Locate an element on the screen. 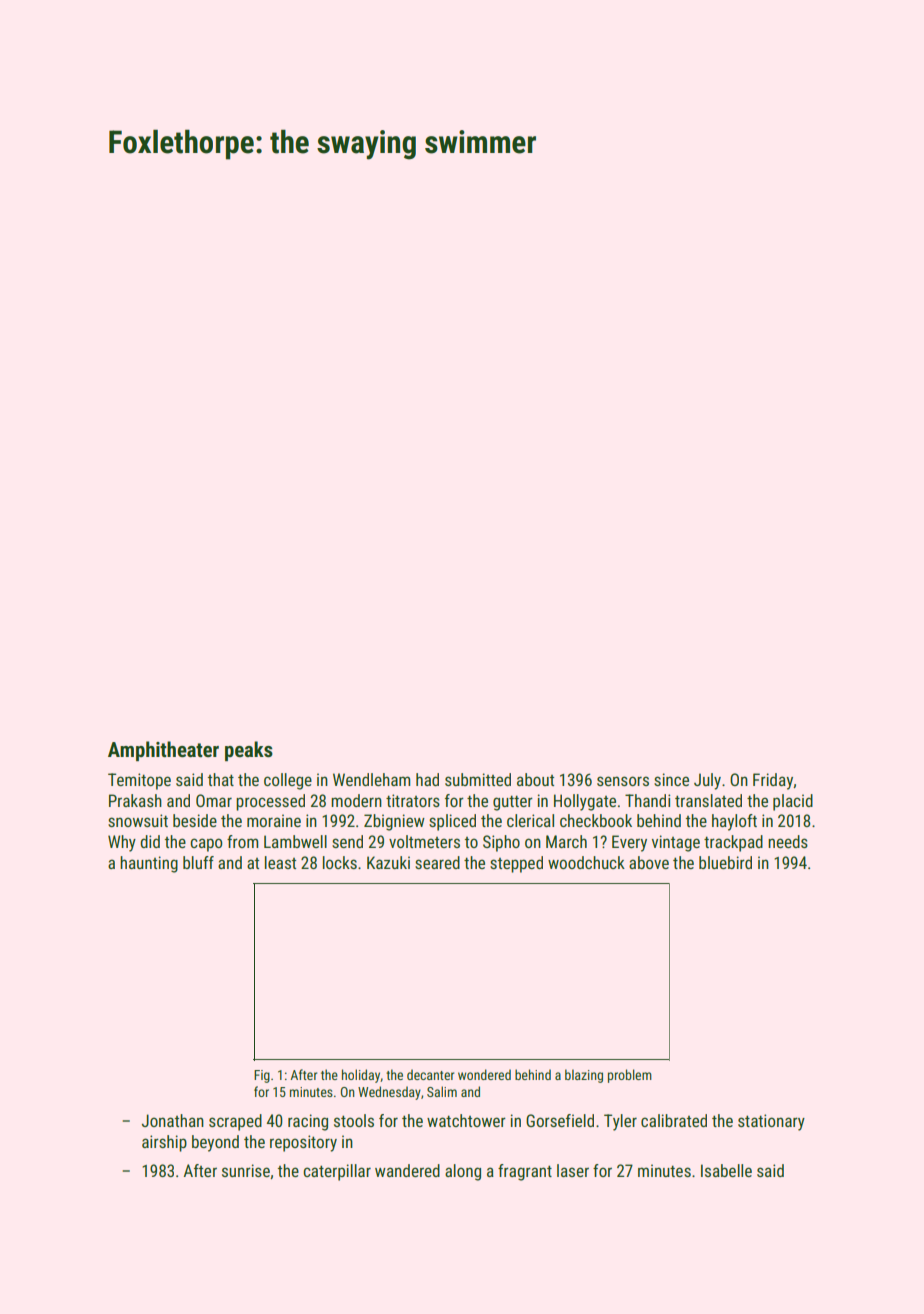 Image resolution: width=924 pixels, height=1314 pixels. bluebird is located at coordinates (725, 862).
